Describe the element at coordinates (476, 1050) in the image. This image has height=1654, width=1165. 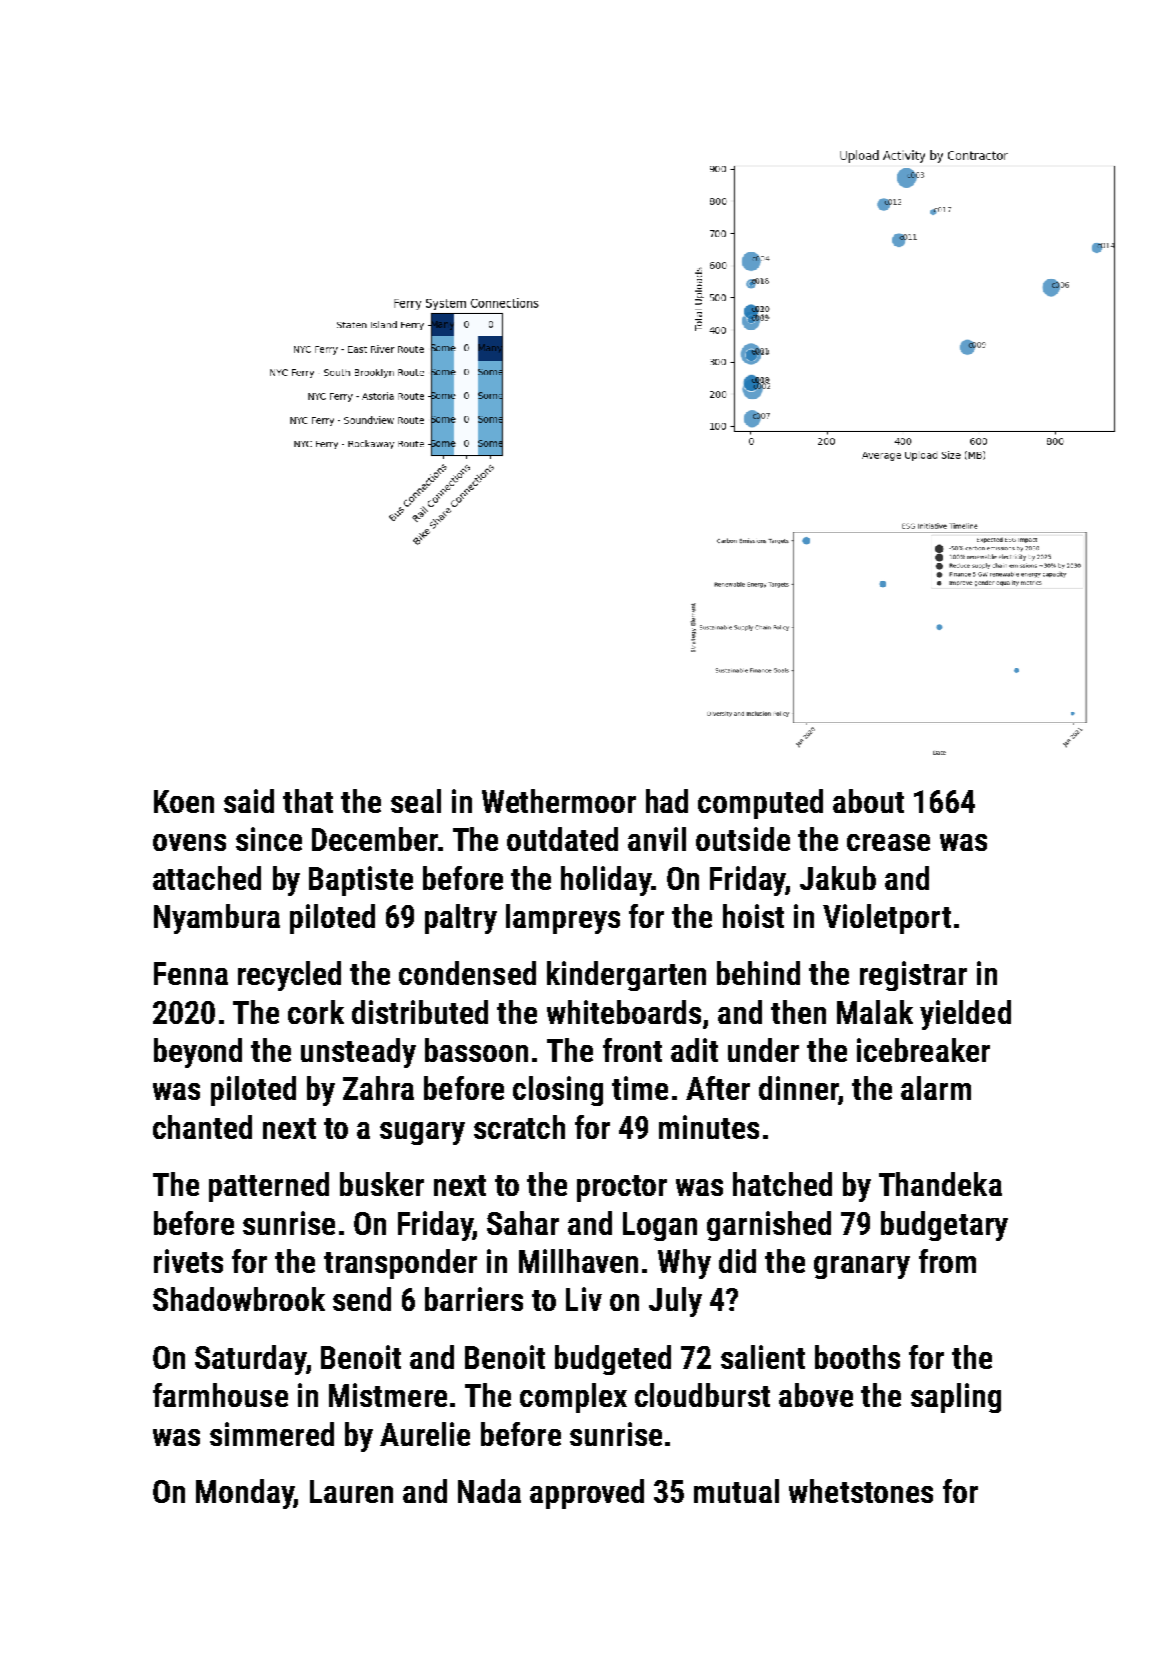
I see `bassoon` at that location.
